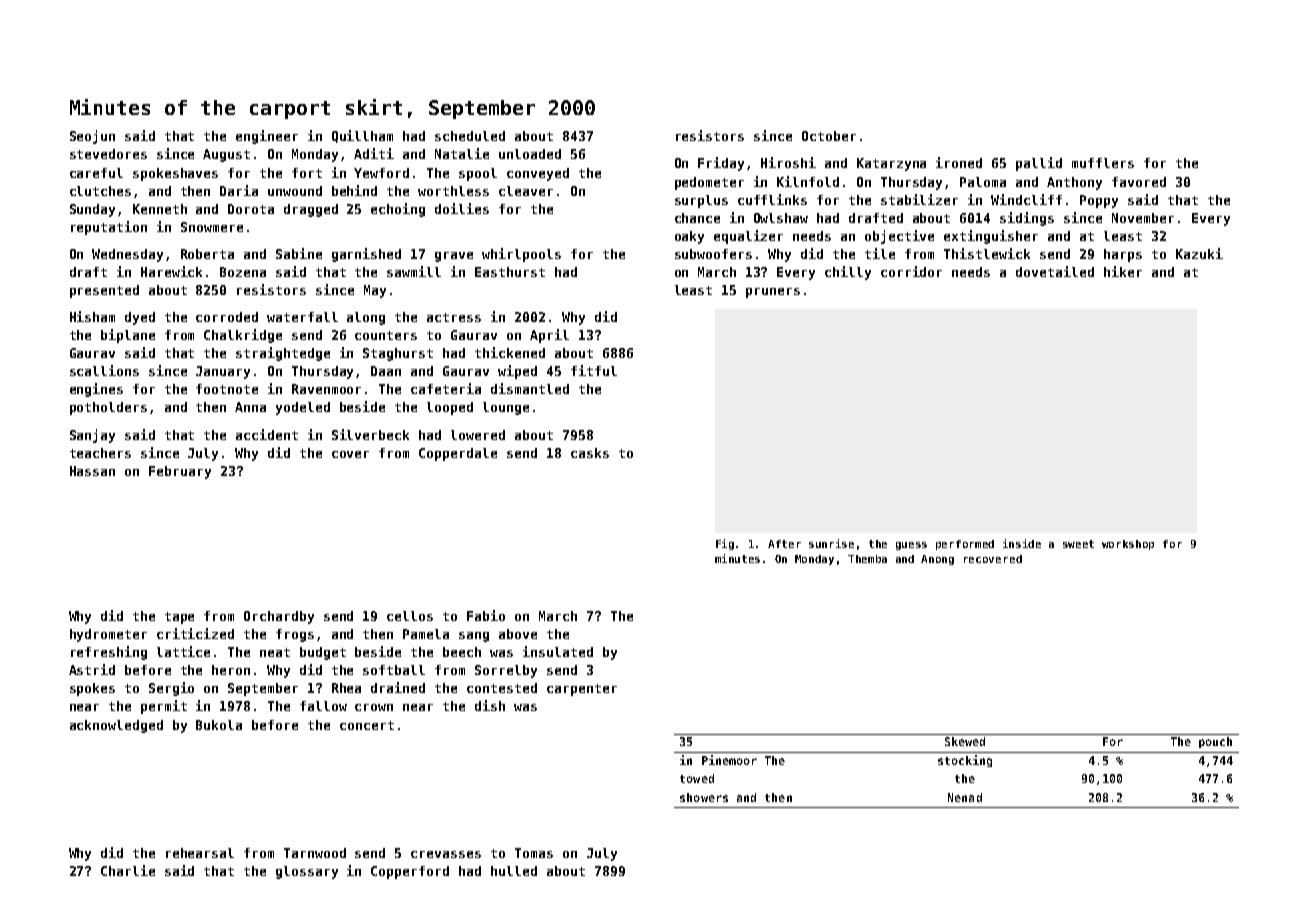  I want to click on Fig, so click(725, 544).
